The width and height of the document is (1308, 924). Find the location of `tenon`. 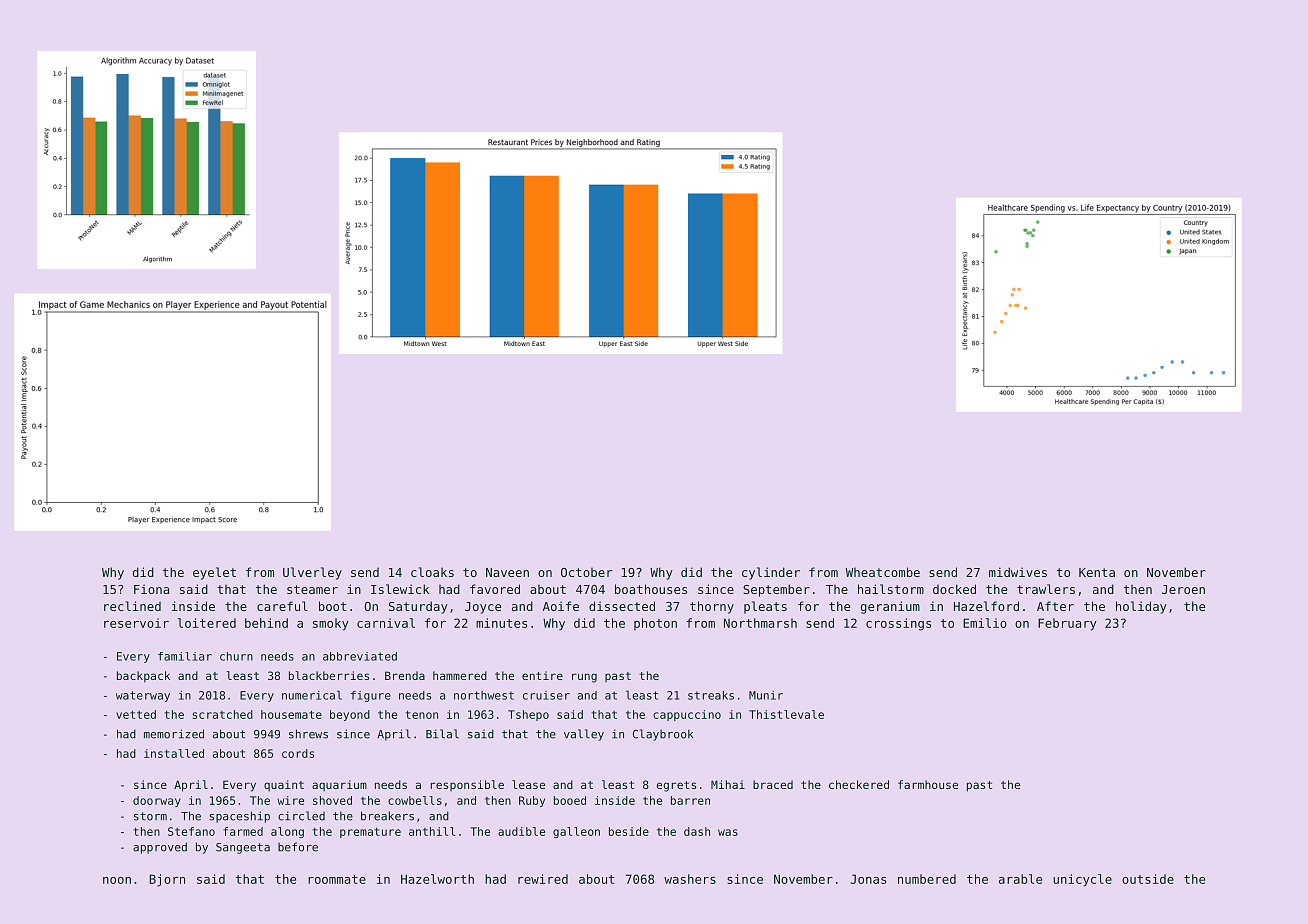

tenon is located at coordinates (421, 715).
